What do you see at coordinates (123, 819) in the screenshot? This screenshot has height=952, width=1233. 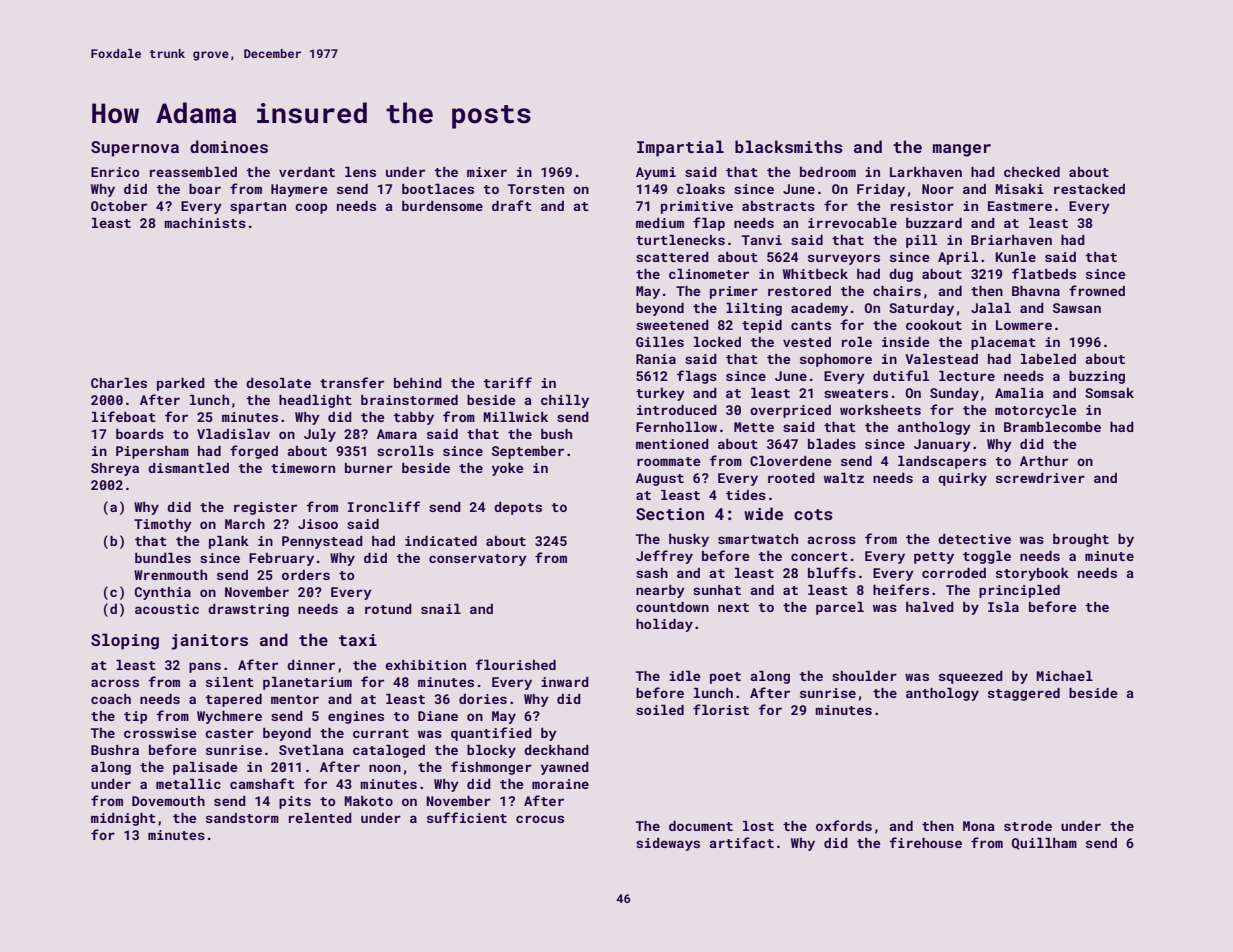 I see `midnight` at bounding box center [123, 819].
